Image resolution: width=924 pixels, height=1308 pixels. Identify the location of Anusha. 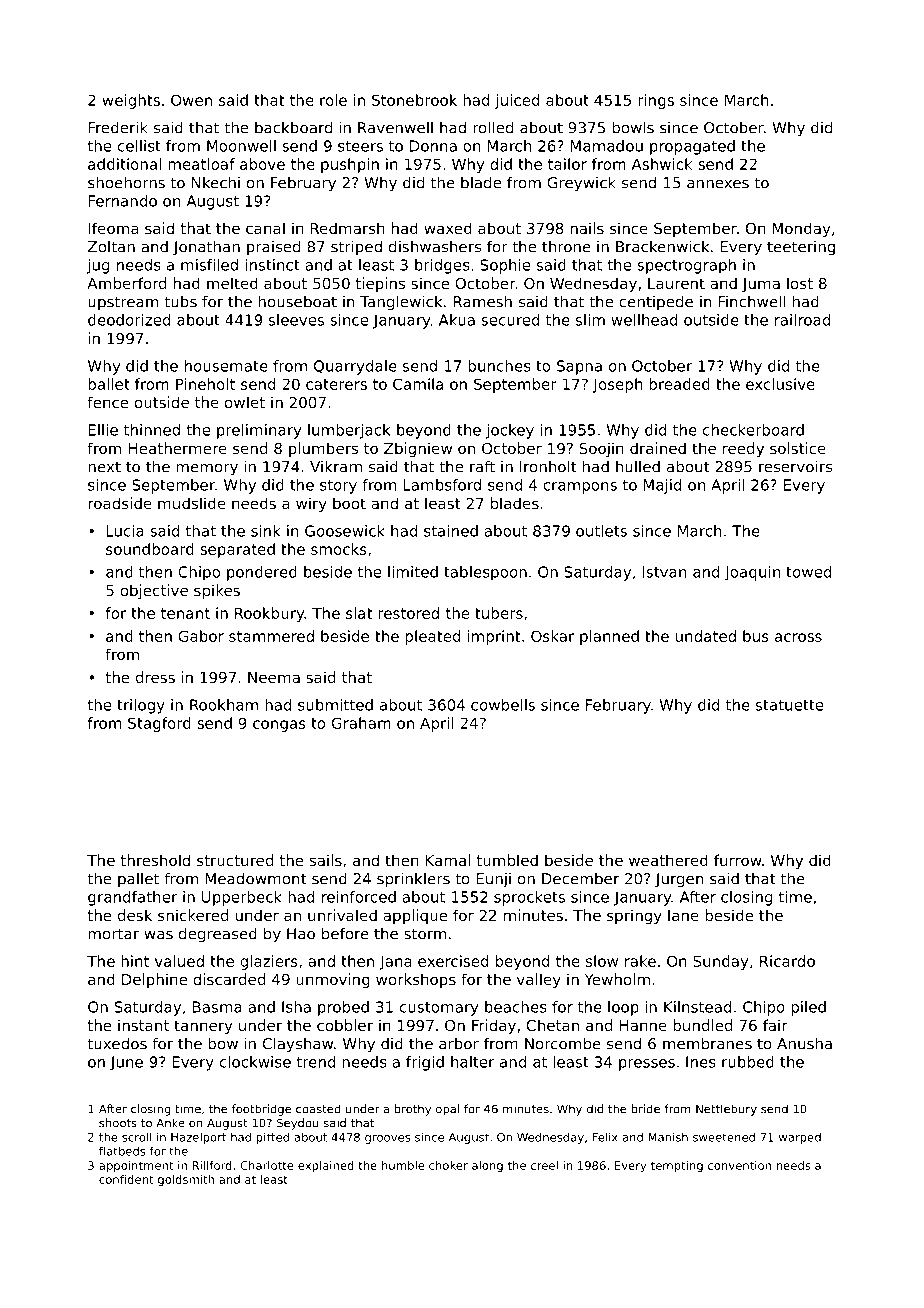
(804, 1043).
